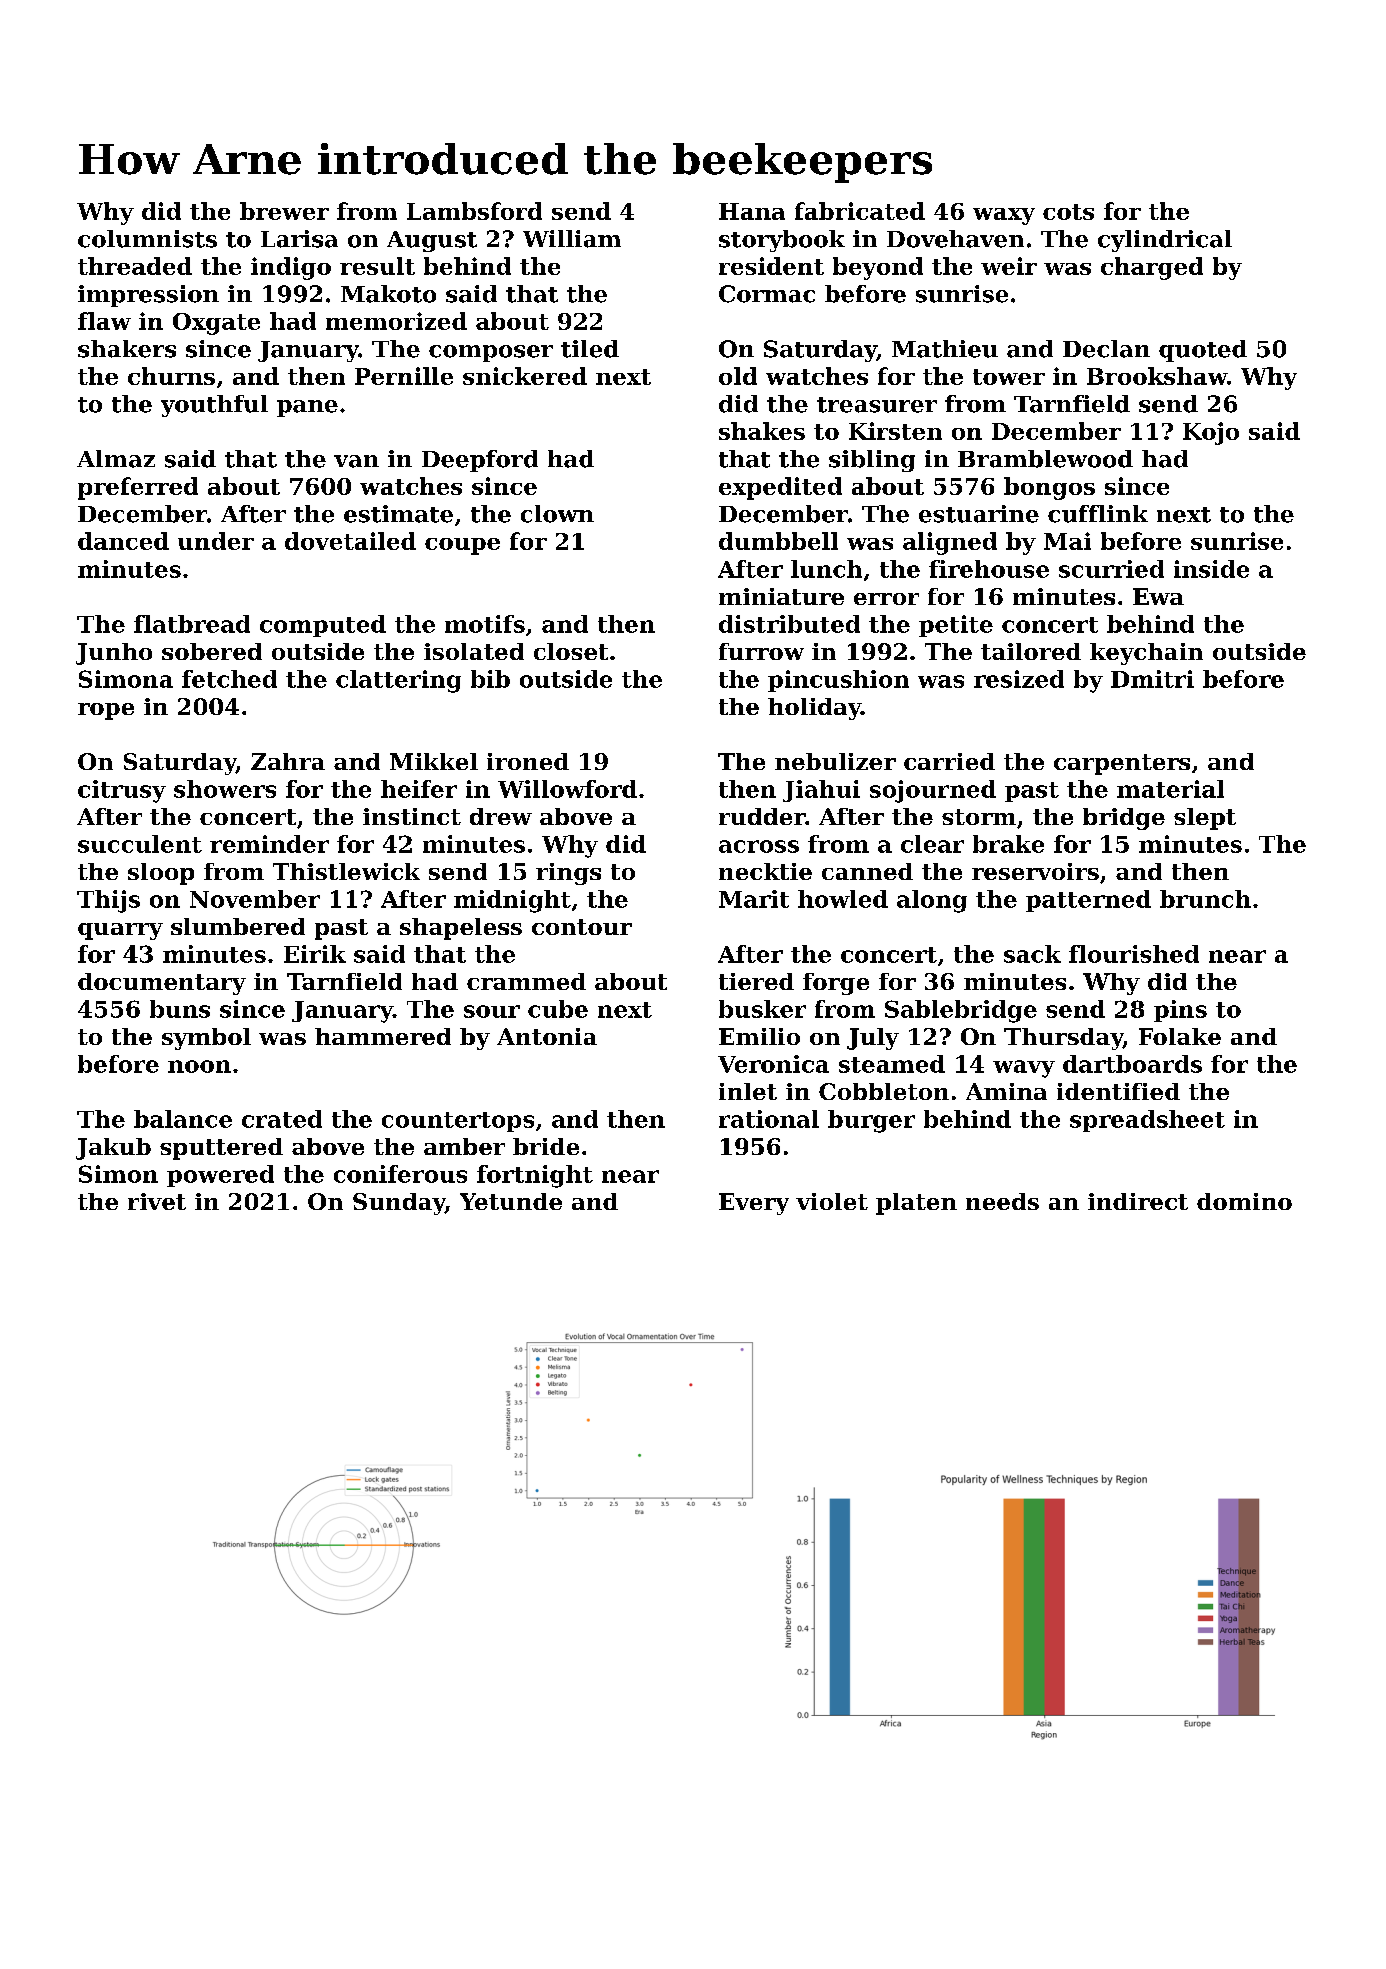 Image resolution: width=1386 pixels, height=1969 pixels. I want to click on Eirik, so click(315, 954).
